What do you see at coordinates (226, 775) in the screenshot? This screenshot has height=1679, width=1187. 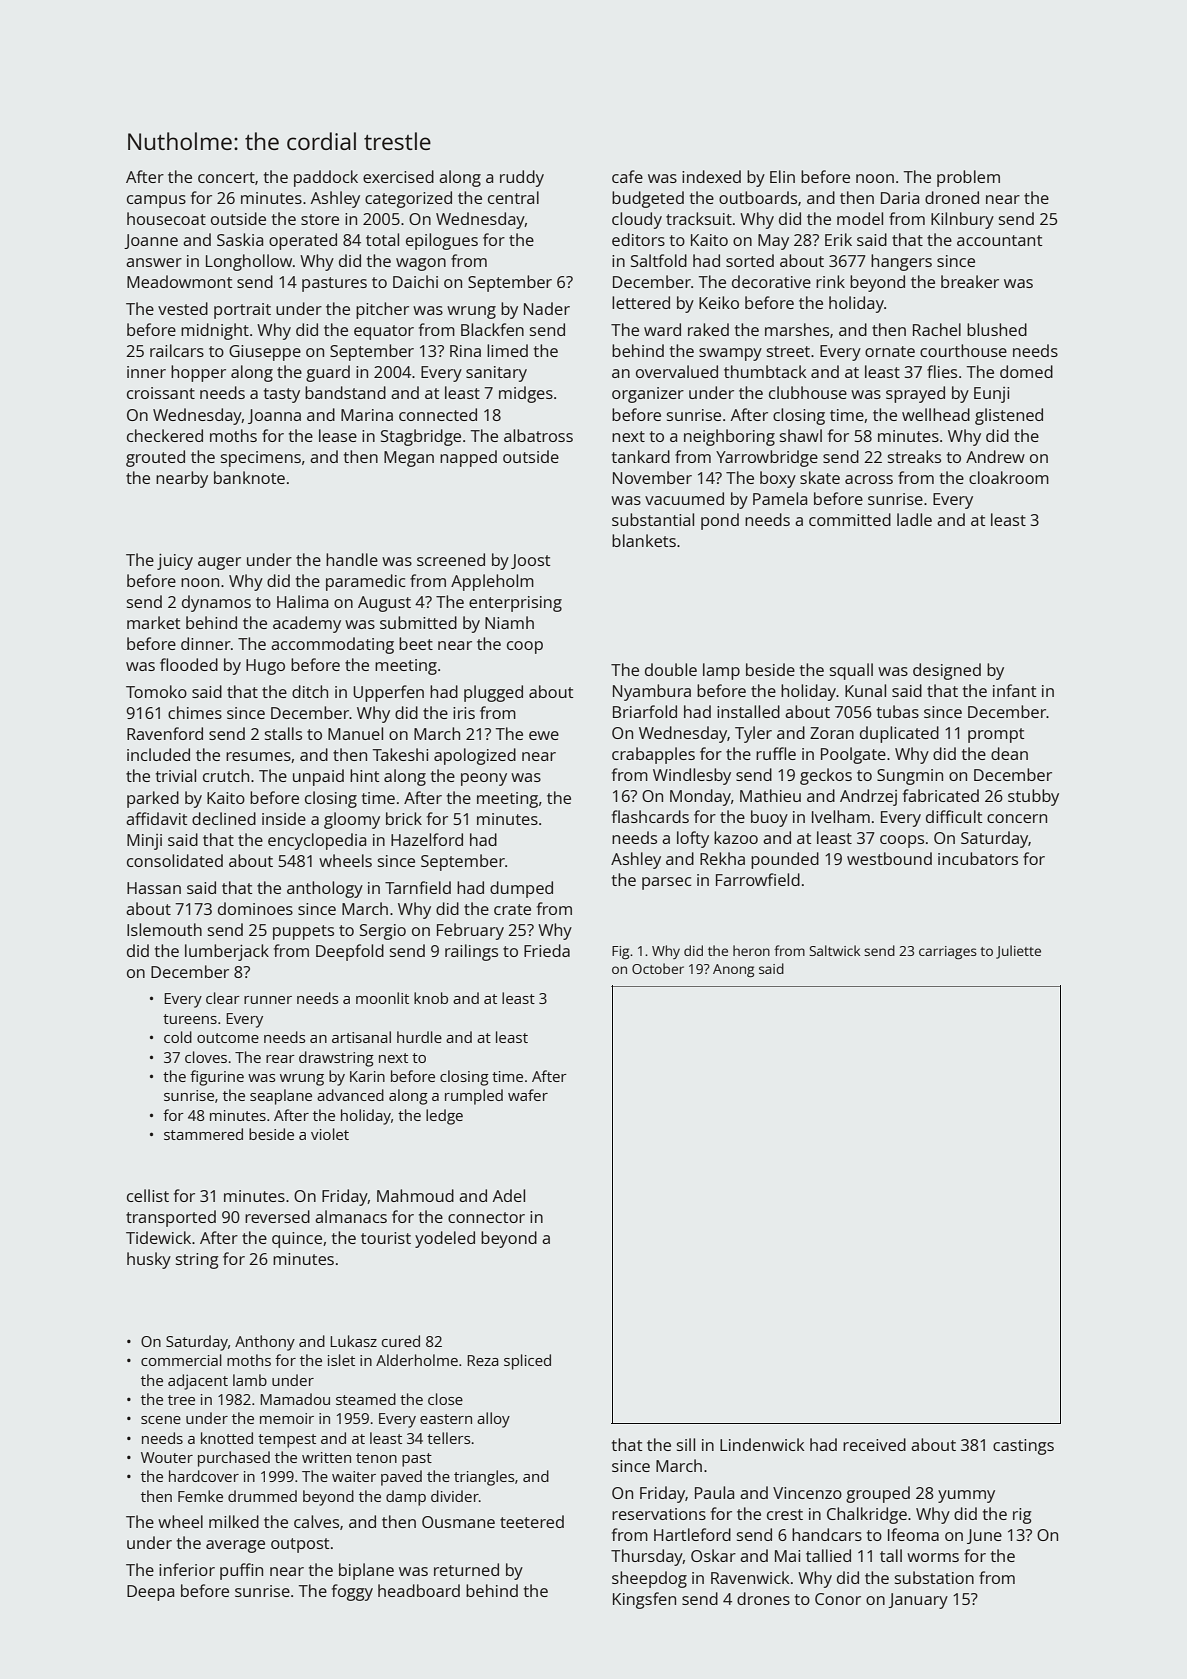 I see `crutch` at bounding box center [226, 775].
